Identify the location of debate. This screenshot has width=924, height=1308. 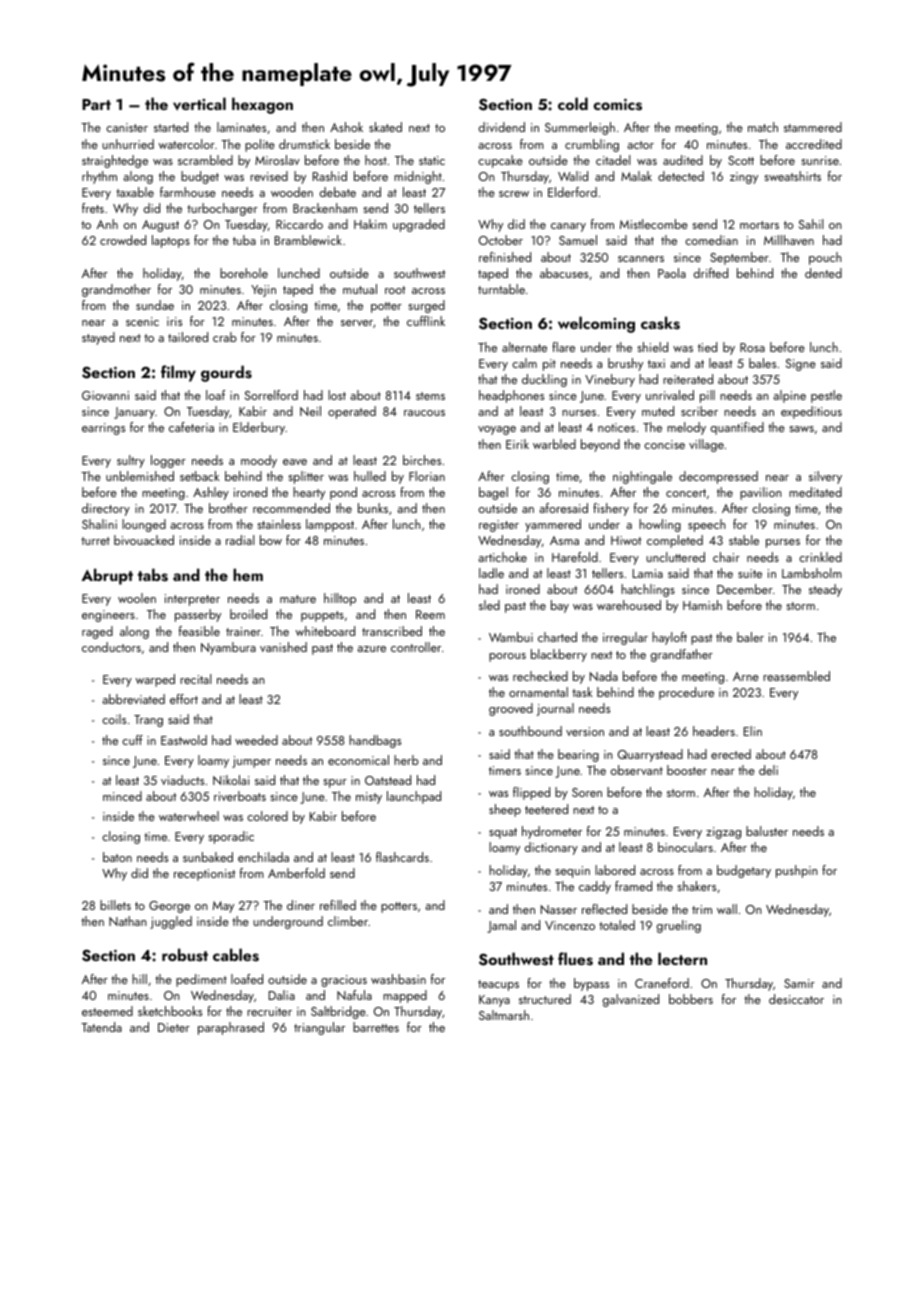
(338, 192).
